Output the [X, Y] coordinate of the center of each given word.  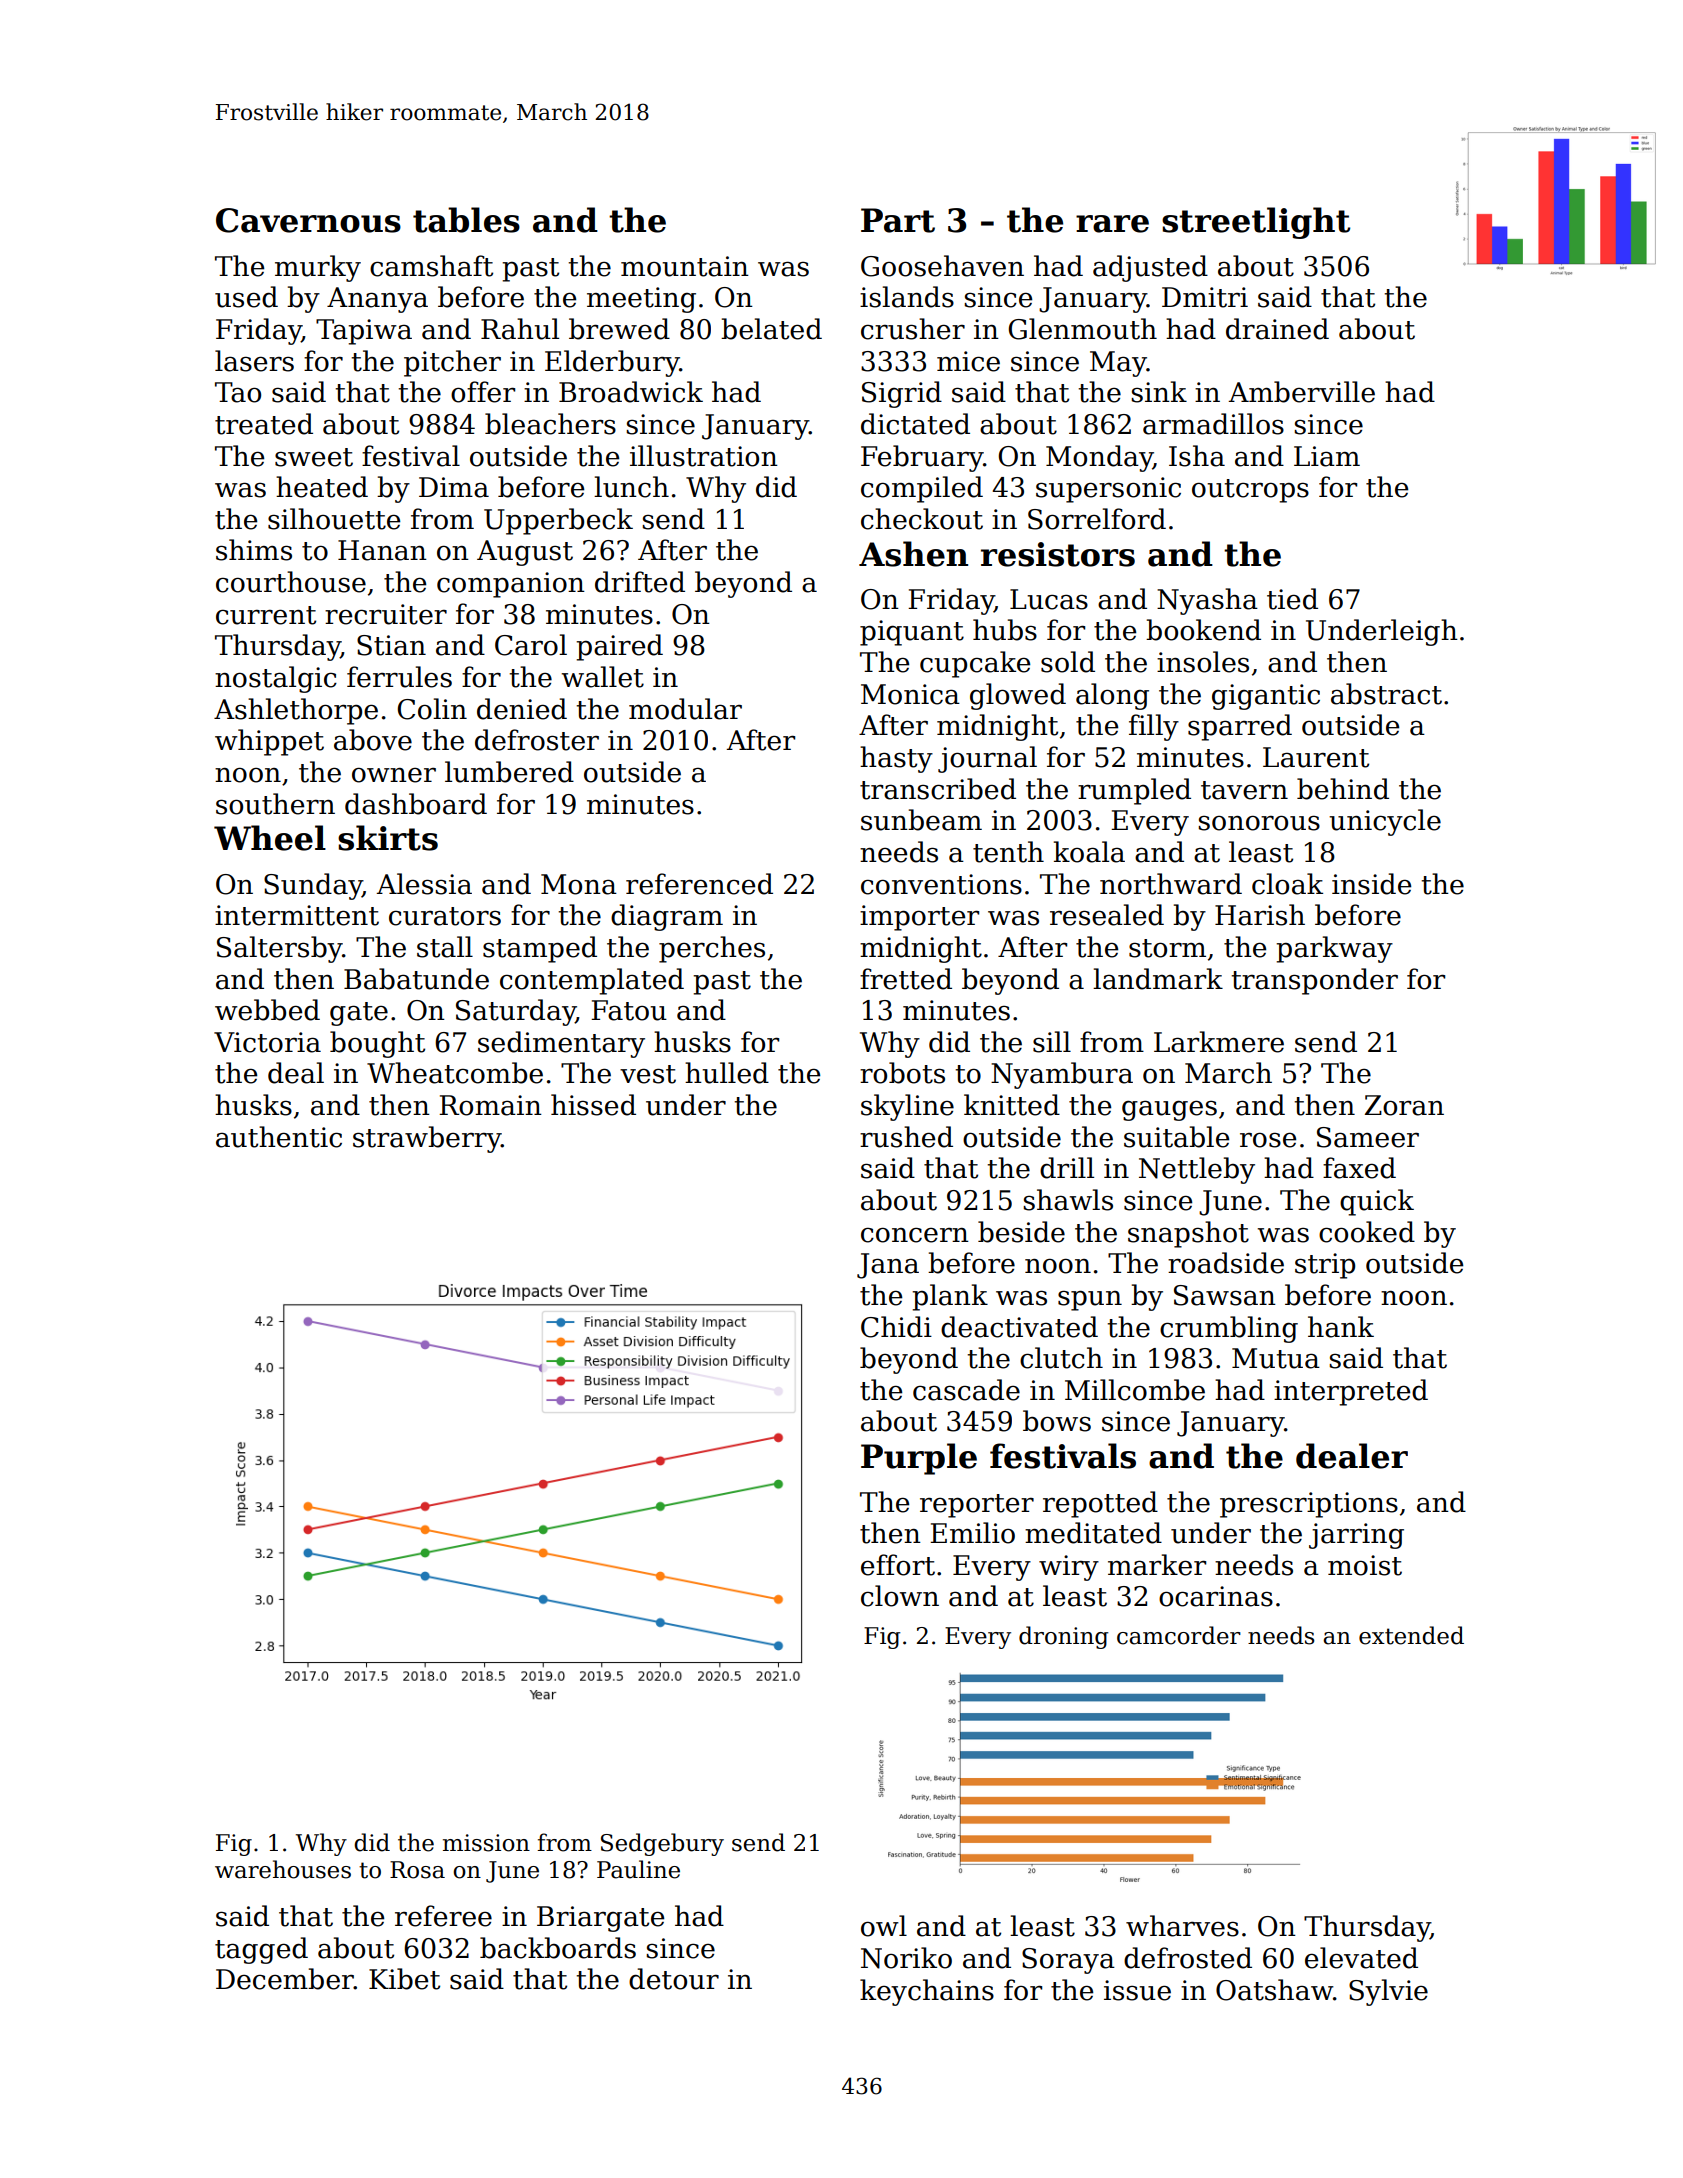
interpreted [1351, 1392]
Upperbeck [558, 521]
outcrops [1250, 491]
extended [1411, 1635]
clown [900, 1596]
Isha [1197, 456]
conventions [941, 884]
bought [377, 1044]
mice [968, 361]
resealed [1107, 915]
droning [1063, 1637]
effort [898, 1565]
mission [486, 1843]
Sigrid [902, 394]
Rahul [520, 329]
